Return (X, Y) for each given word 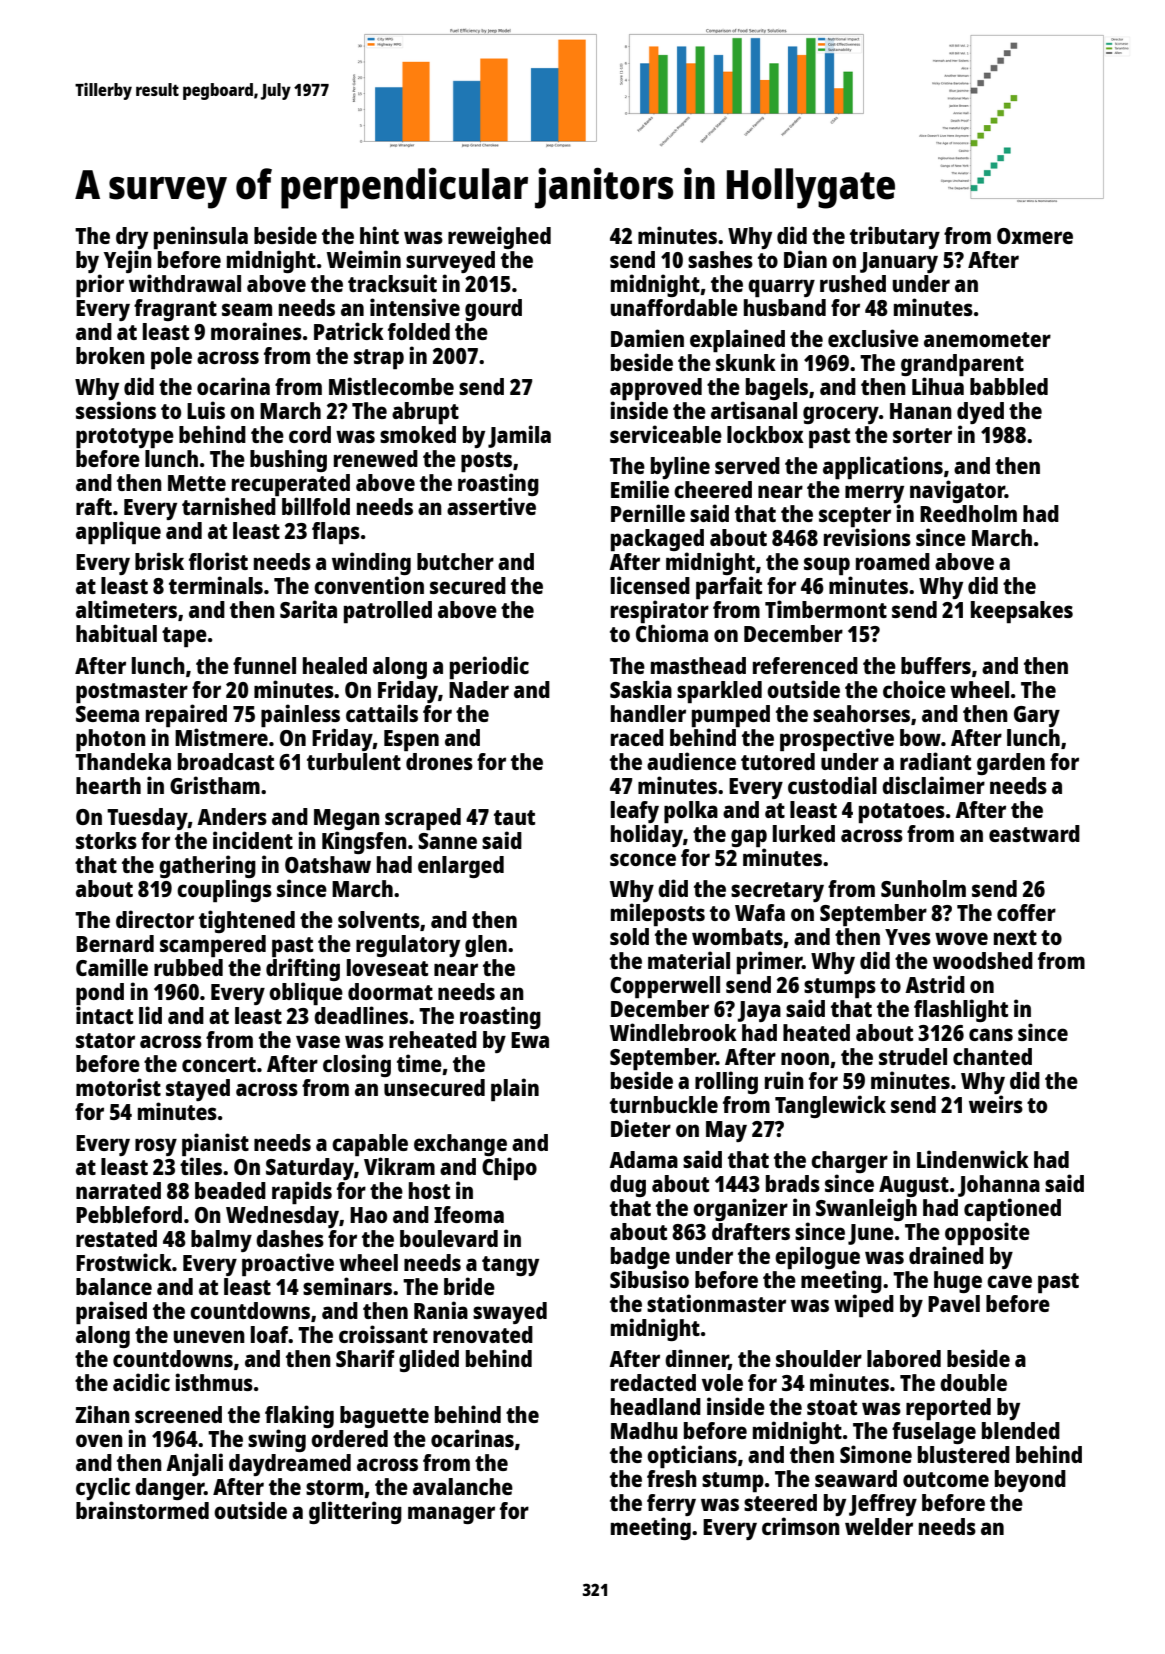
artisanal (754, 410)
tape (184, 637)
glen (486, 946)
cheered (713, 489)
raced (637, 737)
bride (469, 1286)
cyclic (103, 1488)
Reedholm (968, 513)
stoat (832, 1407)
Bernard (115, 943)
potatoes (902, 813)
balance (114, 1286)
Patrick (349, 331)
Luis (206, 410)
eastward (1034, 833)
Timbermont (826, 609)
